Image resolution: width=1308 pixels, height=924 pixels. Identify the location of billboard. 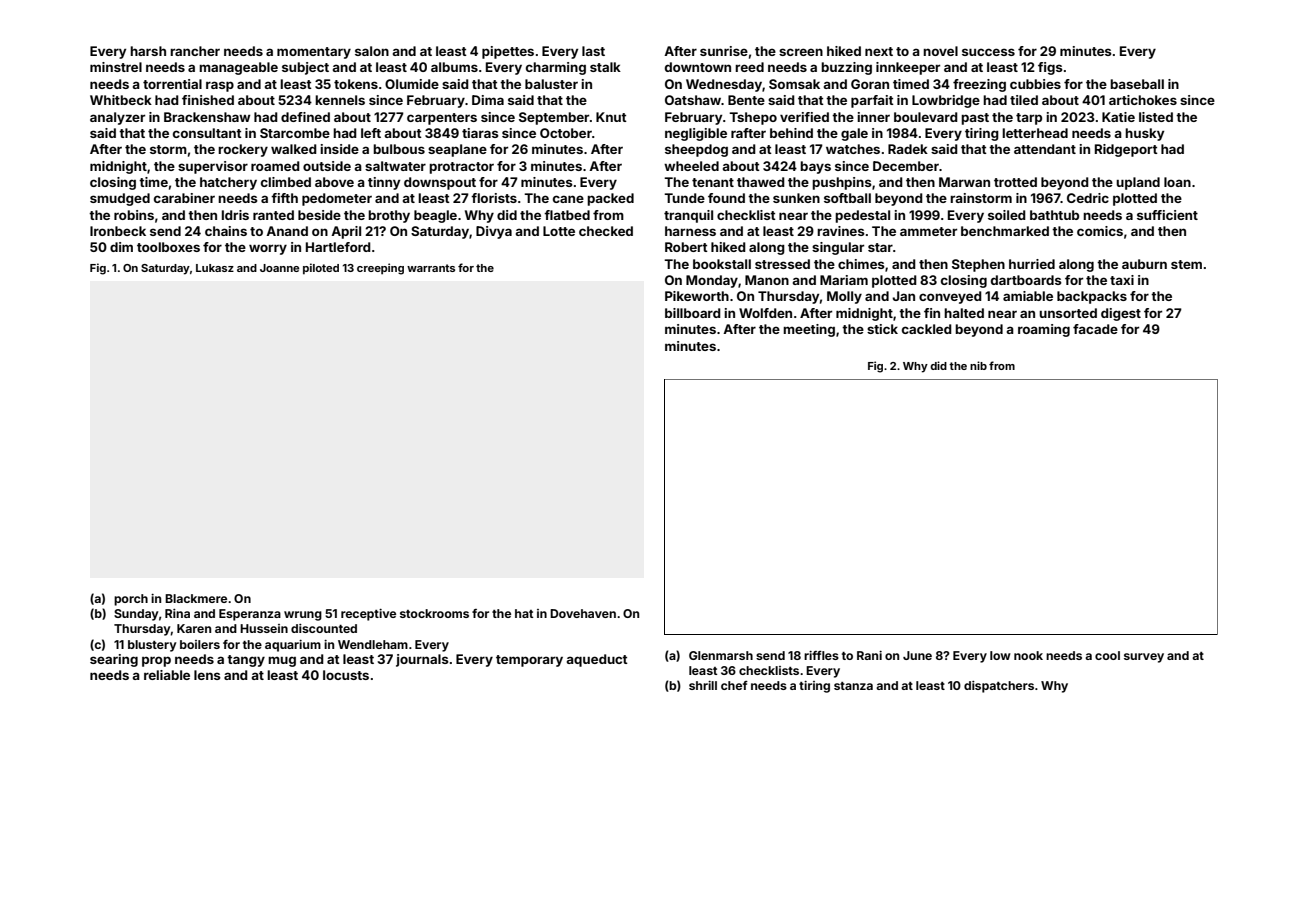
(693, 313).
